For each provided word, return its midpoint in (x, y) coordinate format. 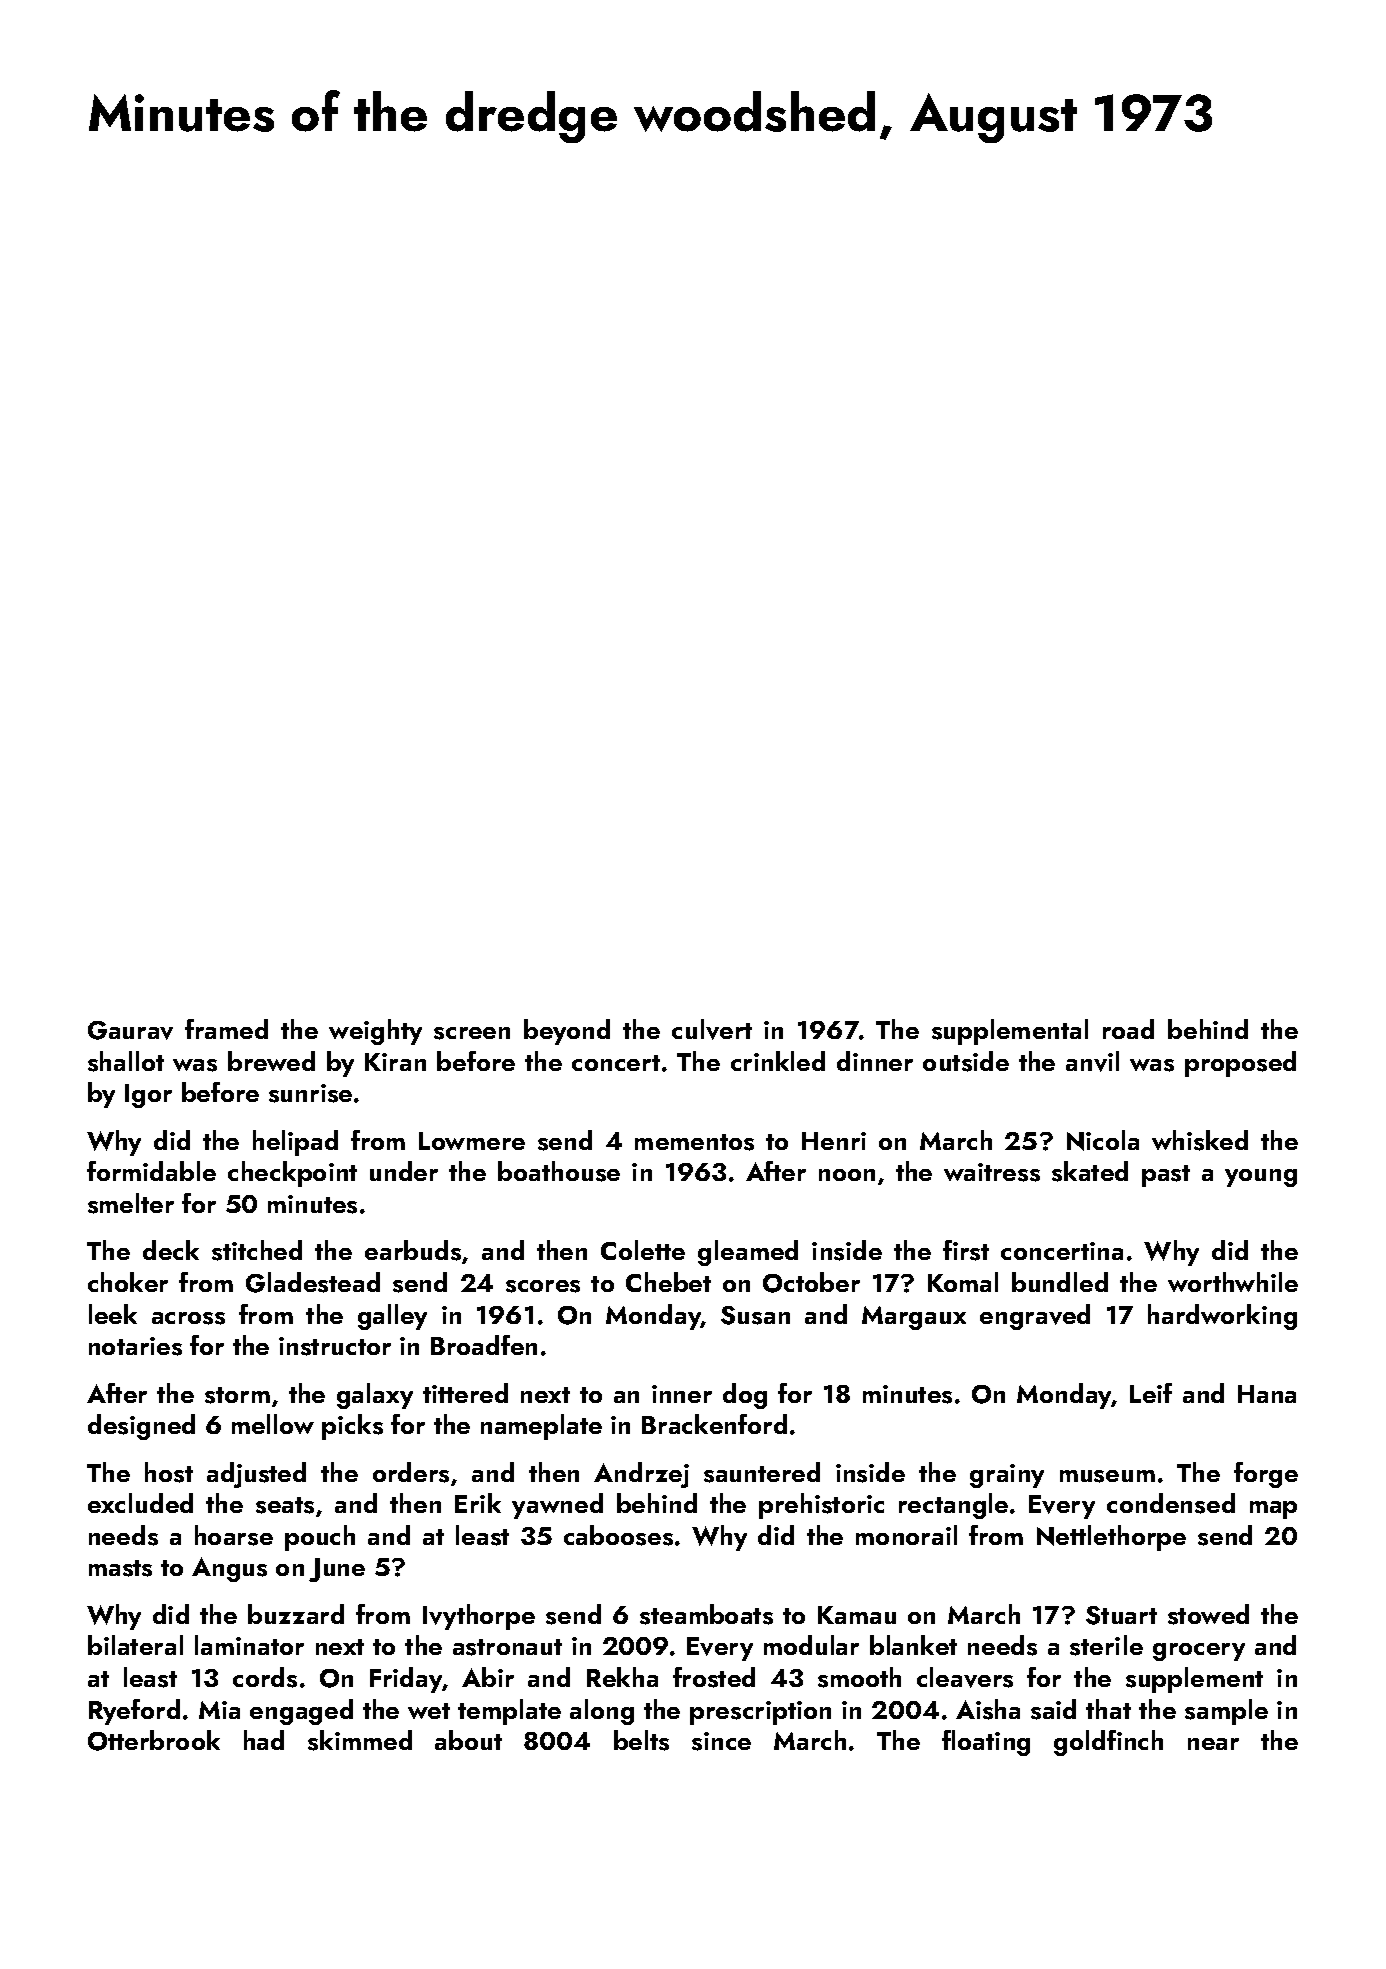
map (1273, 1510)
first (966, 1250)
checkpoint (292, 1174)
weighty (375, 1032)
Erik (478, 1503)
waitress (992, 1172)
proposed (1240, 1064)
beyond (567, 1032)
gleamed (748, 1253)
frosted (714, 1677)
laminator (249, 1645)
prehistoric (821, 1506)
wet (429, 1711)
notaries (135, 1346)
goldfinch (1108, 1743)
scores (543, 1286)
